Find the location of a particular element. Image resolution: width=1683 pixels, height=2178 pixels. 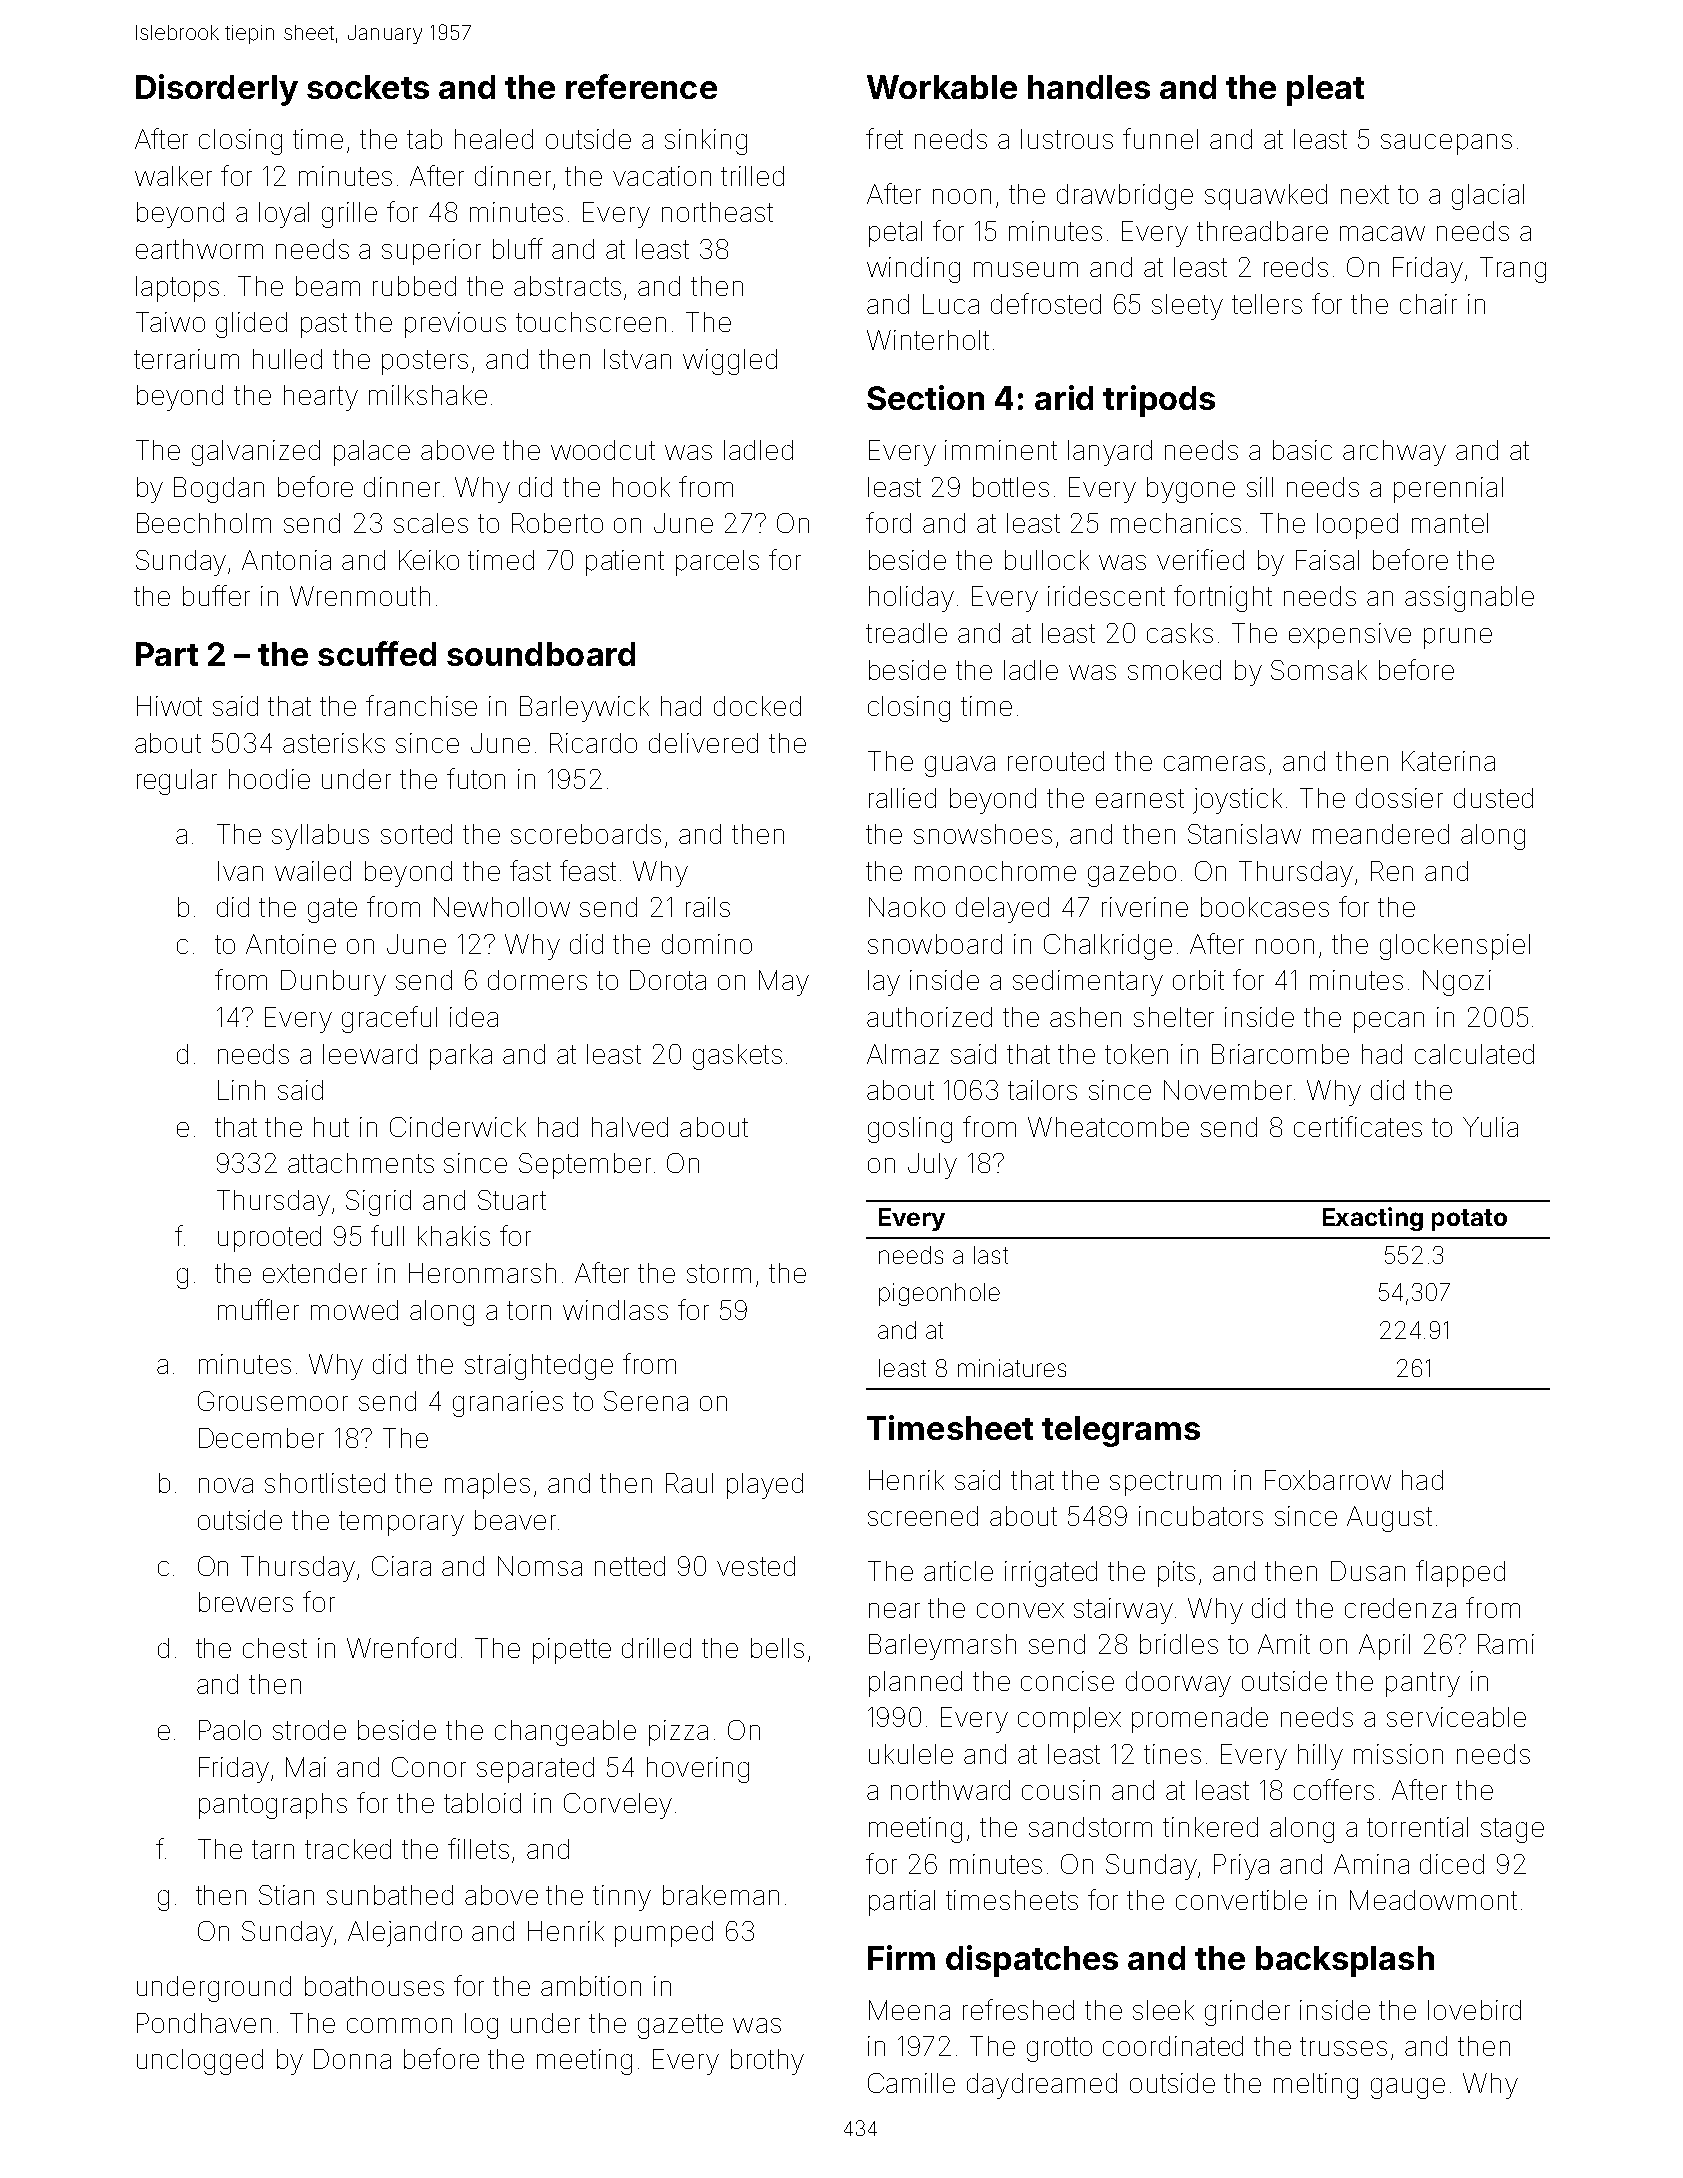

Amit is located at coordinates (1284, 1644).
